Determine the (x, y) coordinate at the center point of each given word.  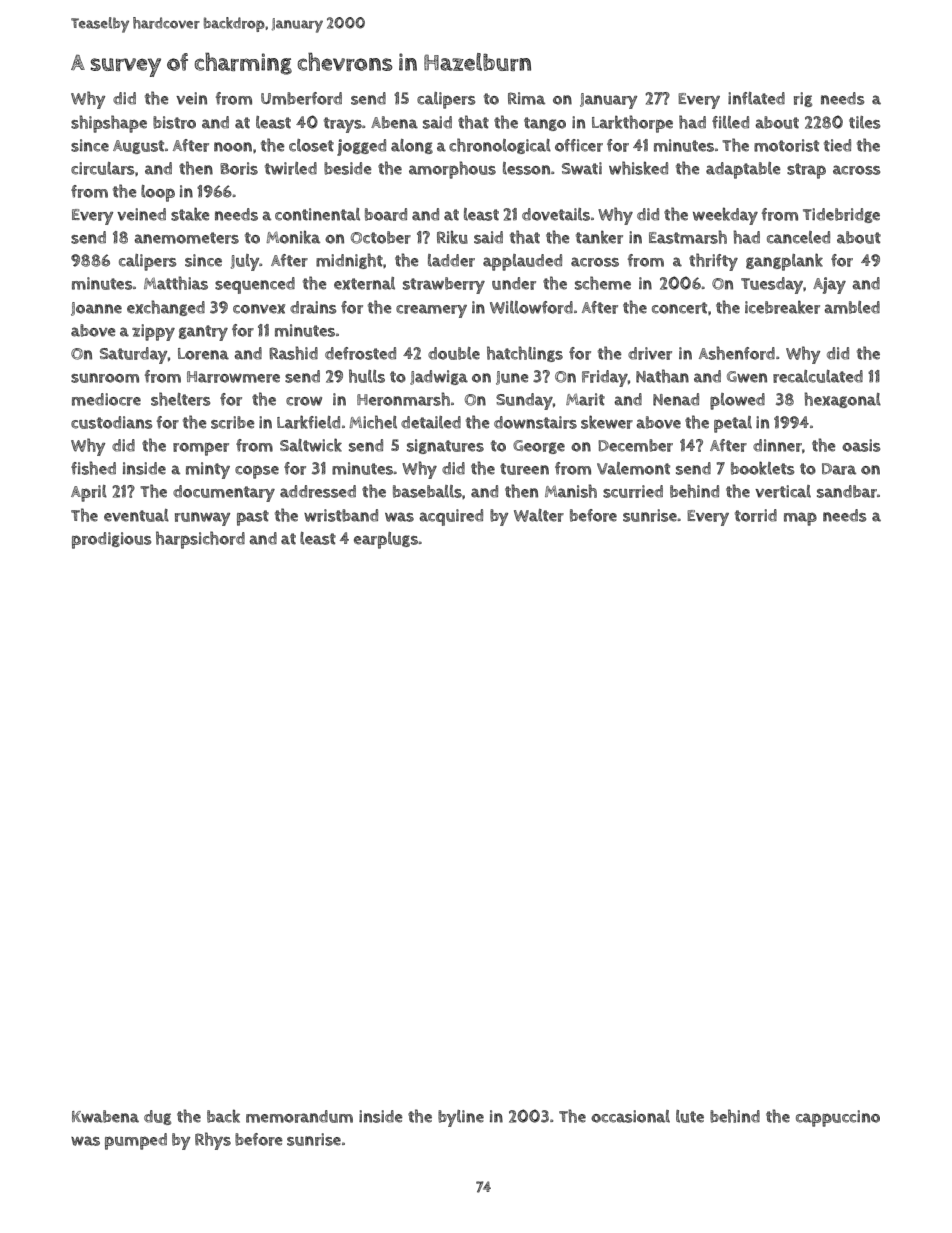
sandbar (847, 491)
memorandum (299, 1116)
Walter (539, 515)
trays (343, 125)
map (800, 519)
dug (157, 1117)
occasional (630, 1116)
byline (461, 1118)
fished (93, 468)
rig (803, 99)
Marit (585, 399)
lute (690, 1116)
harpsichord (200, 540)
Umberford (301, 98)
